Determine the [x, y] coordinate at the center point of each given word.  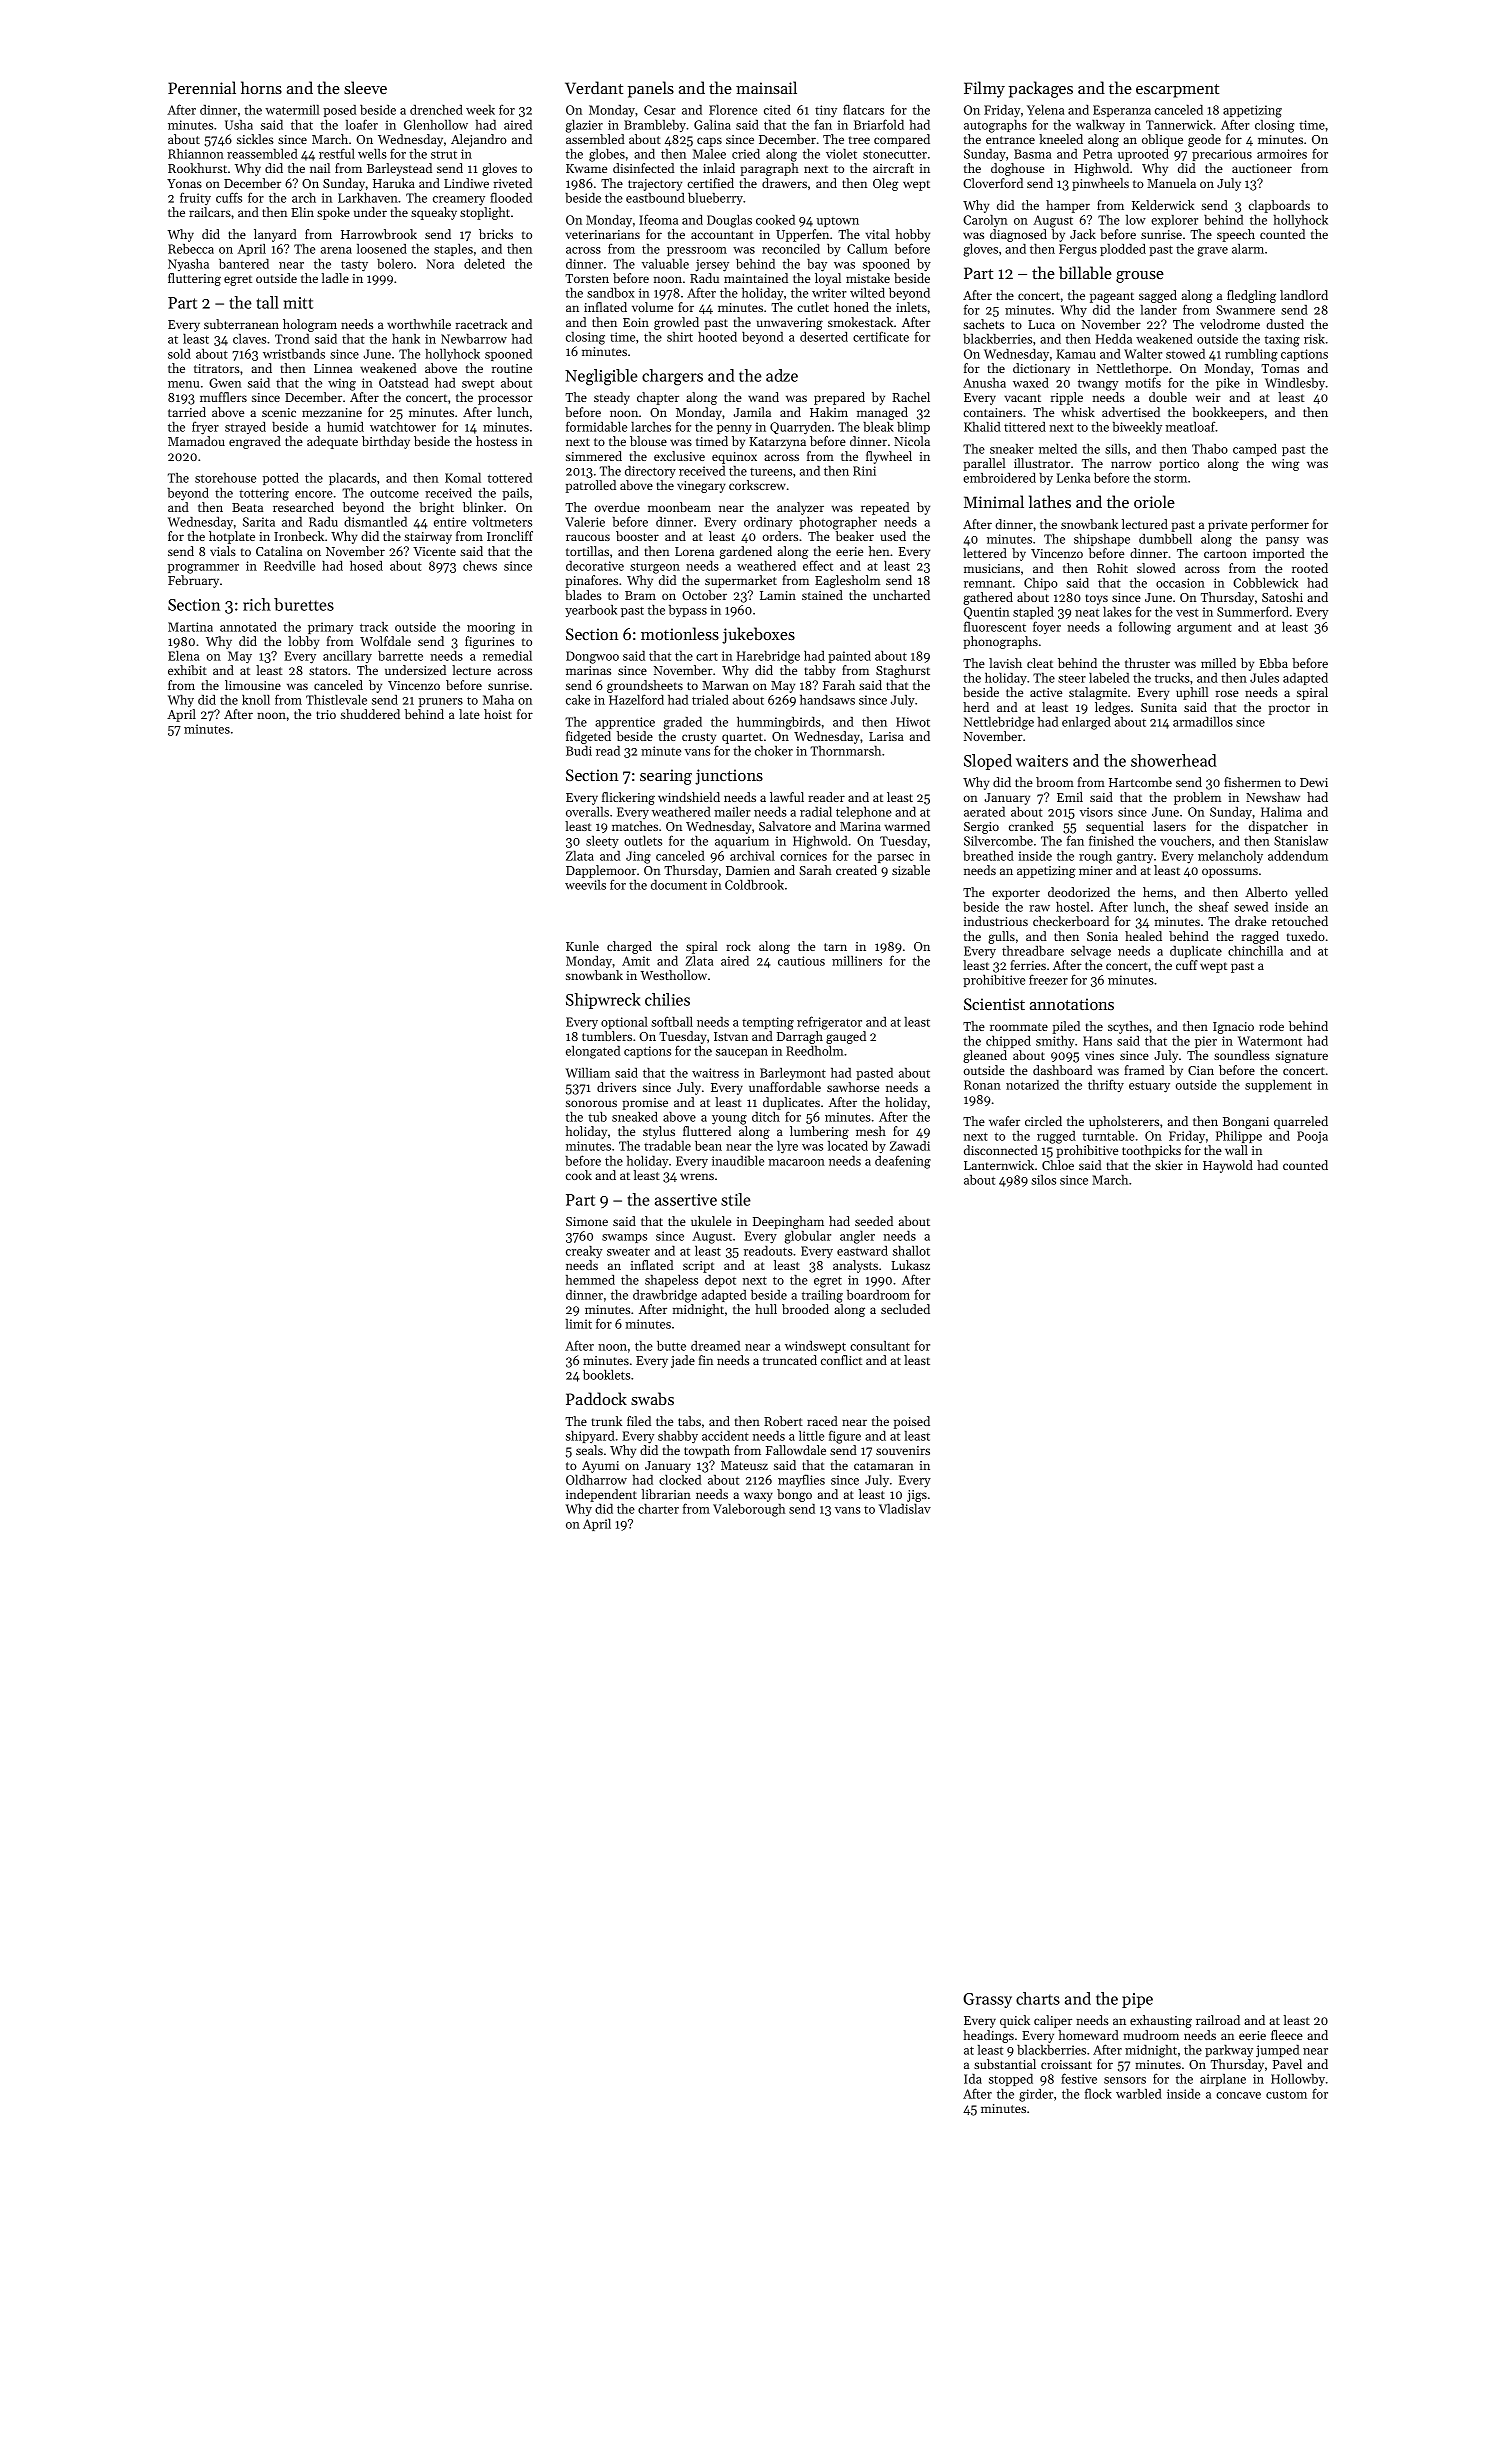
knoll [256, 699]
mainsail [766, 87]
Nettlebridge [999, 723]
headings [988, 2036]
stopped [1011, 2080]
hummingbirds [779, 723]
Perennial [202, 87]
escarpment [1177, 91]
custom [1286, 2094]
